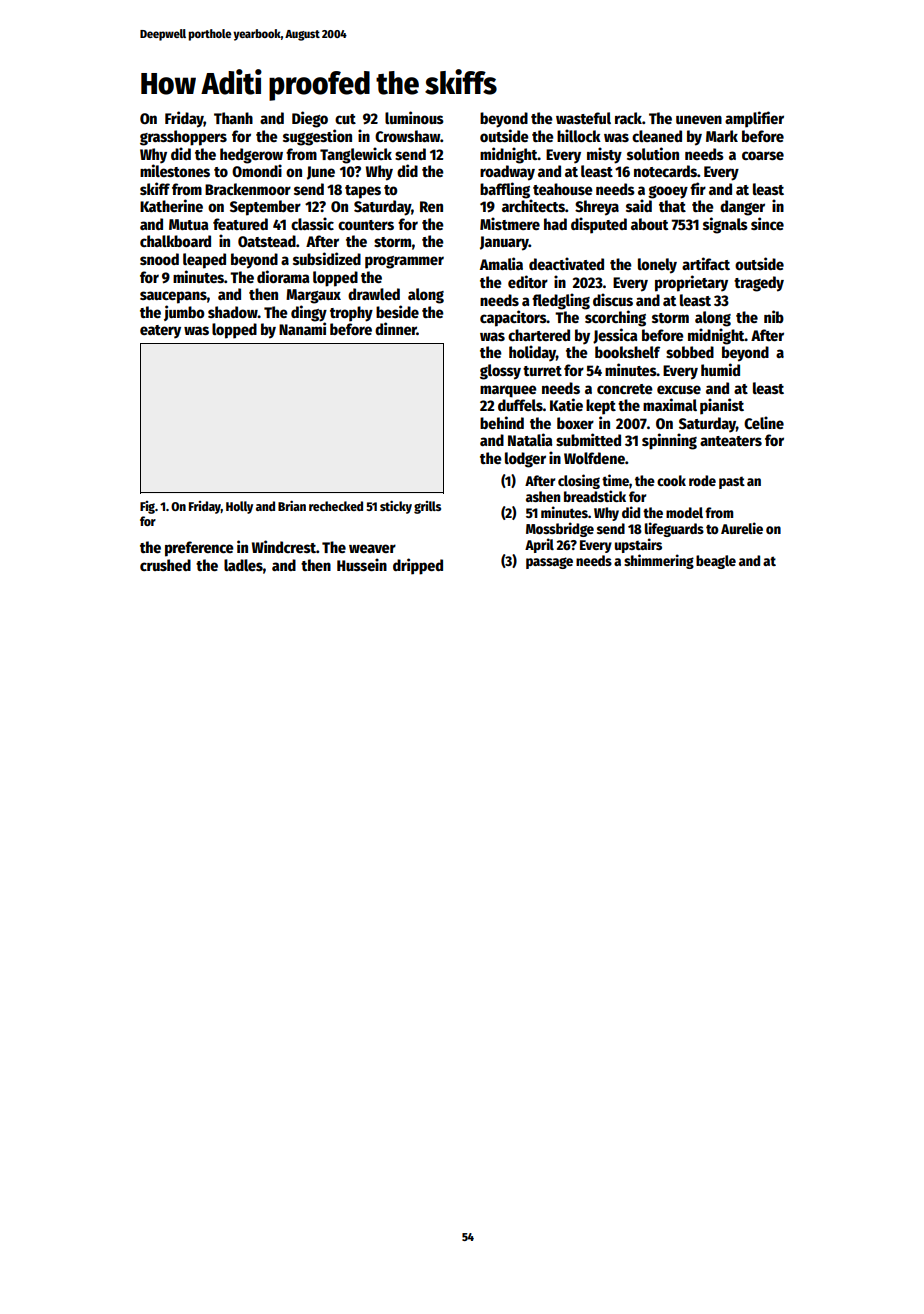 The image size is (924, 1314). What do you see at coordinates (160, 332) in the document?
I see `eatery` at bounding box center [160, 332].
